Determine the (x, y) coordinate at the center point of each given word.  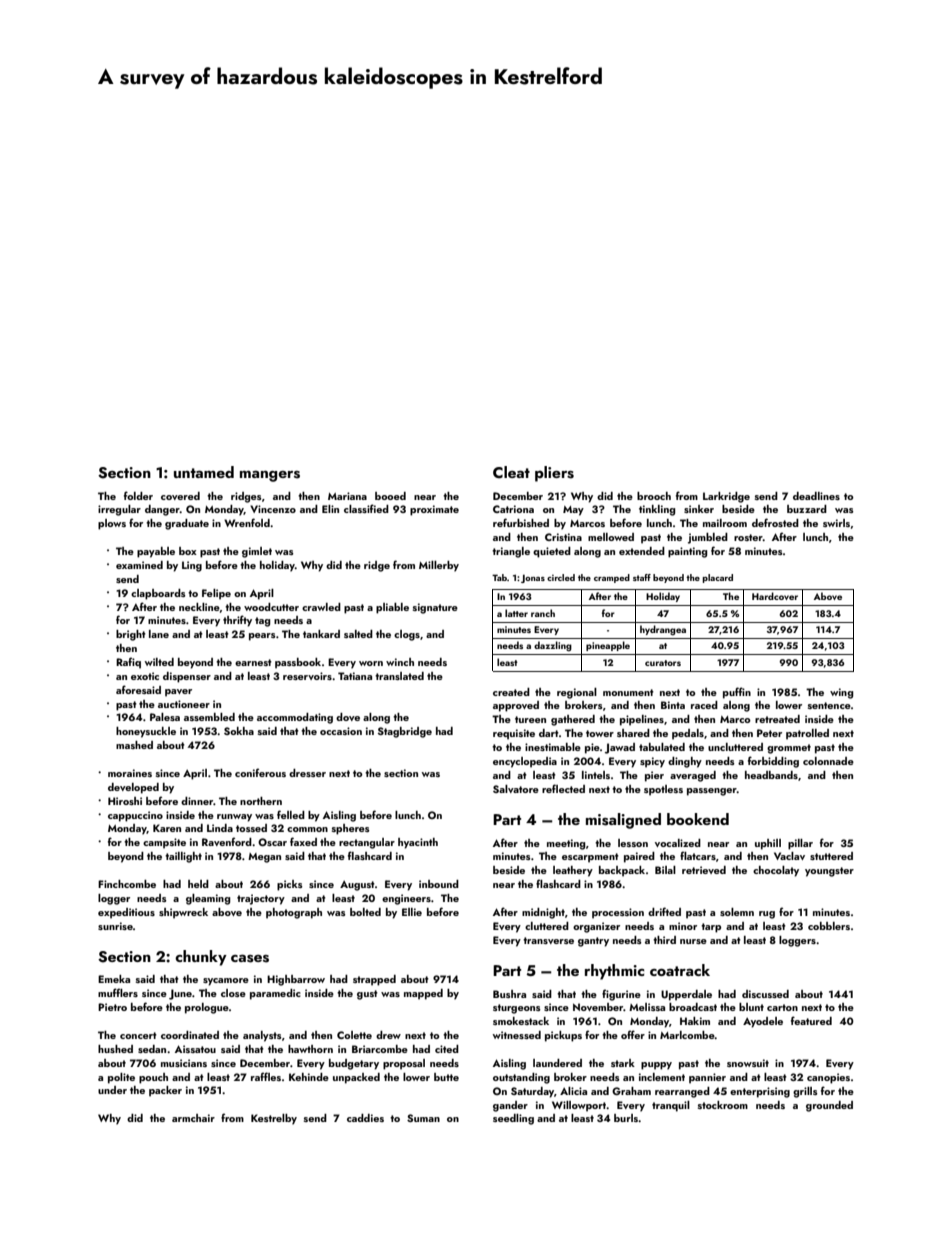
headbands (771, 775)
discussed (765, 994)
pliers (554, 474)
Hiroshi (125, 801)
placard (717, 578)
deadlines (816, 496)
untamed (204, 472)
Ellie (412, 912)
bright (131, 635)
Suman (423, 1118)
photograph (294, 913)
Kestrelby (274, 1119)
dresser (307, 773)
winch (400, 662)
